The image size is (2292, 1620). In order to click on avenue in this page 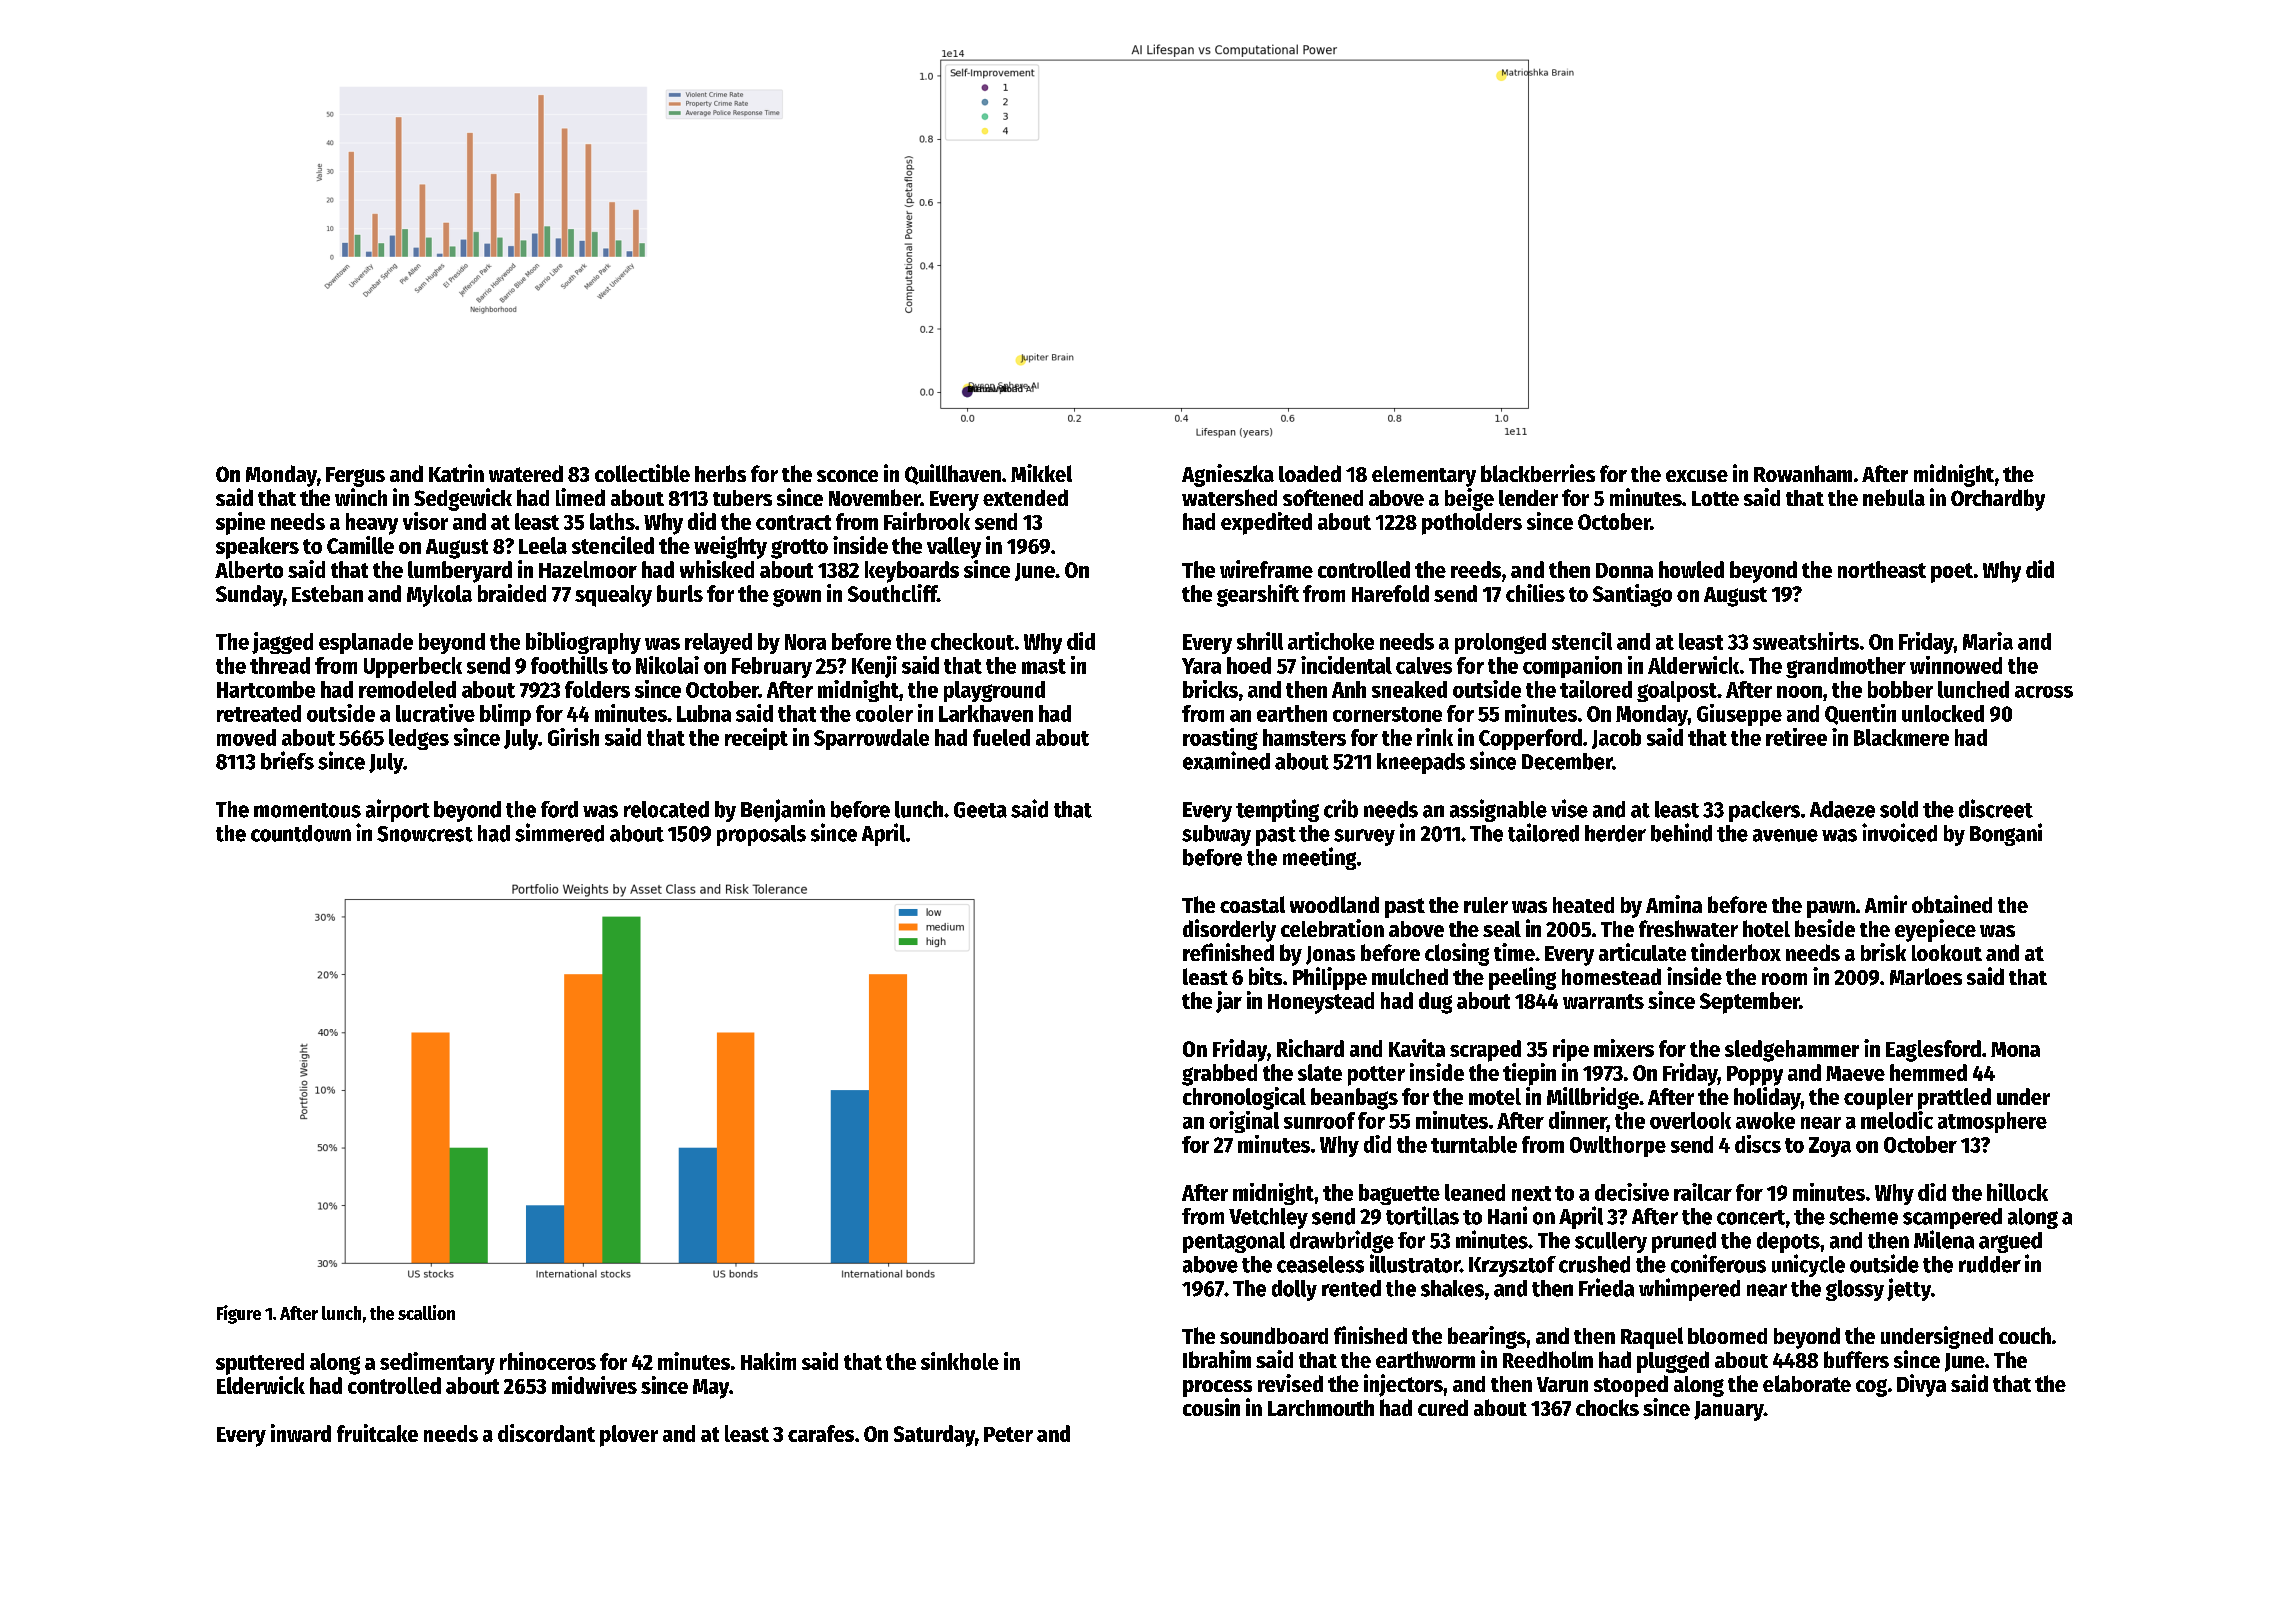, I will do `click(1785, 835)`.
